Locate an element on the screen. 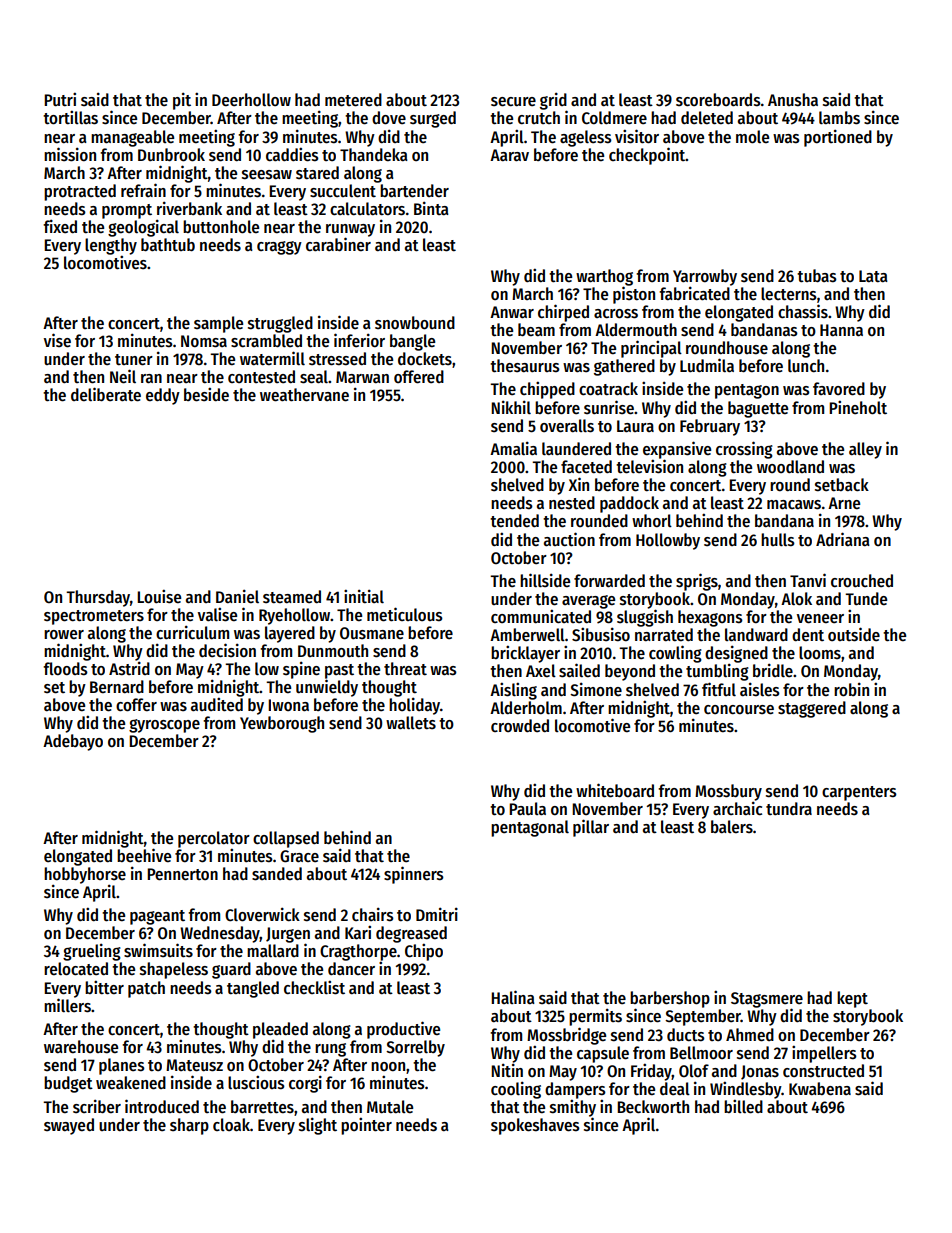  spinners is located at coordinates (414, 875).
